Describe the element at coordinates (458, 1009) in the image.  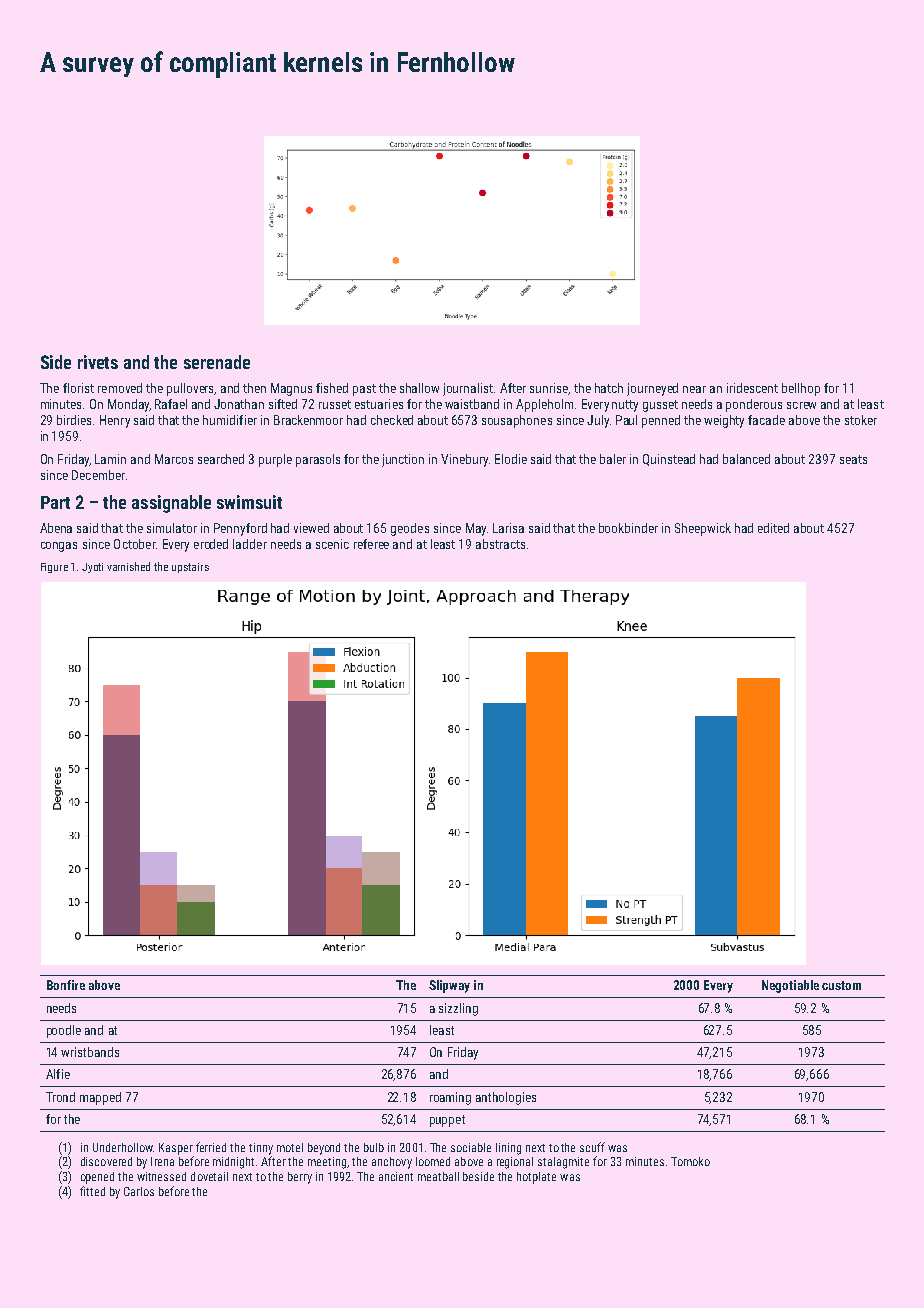
I see `sizzling` at that location.
